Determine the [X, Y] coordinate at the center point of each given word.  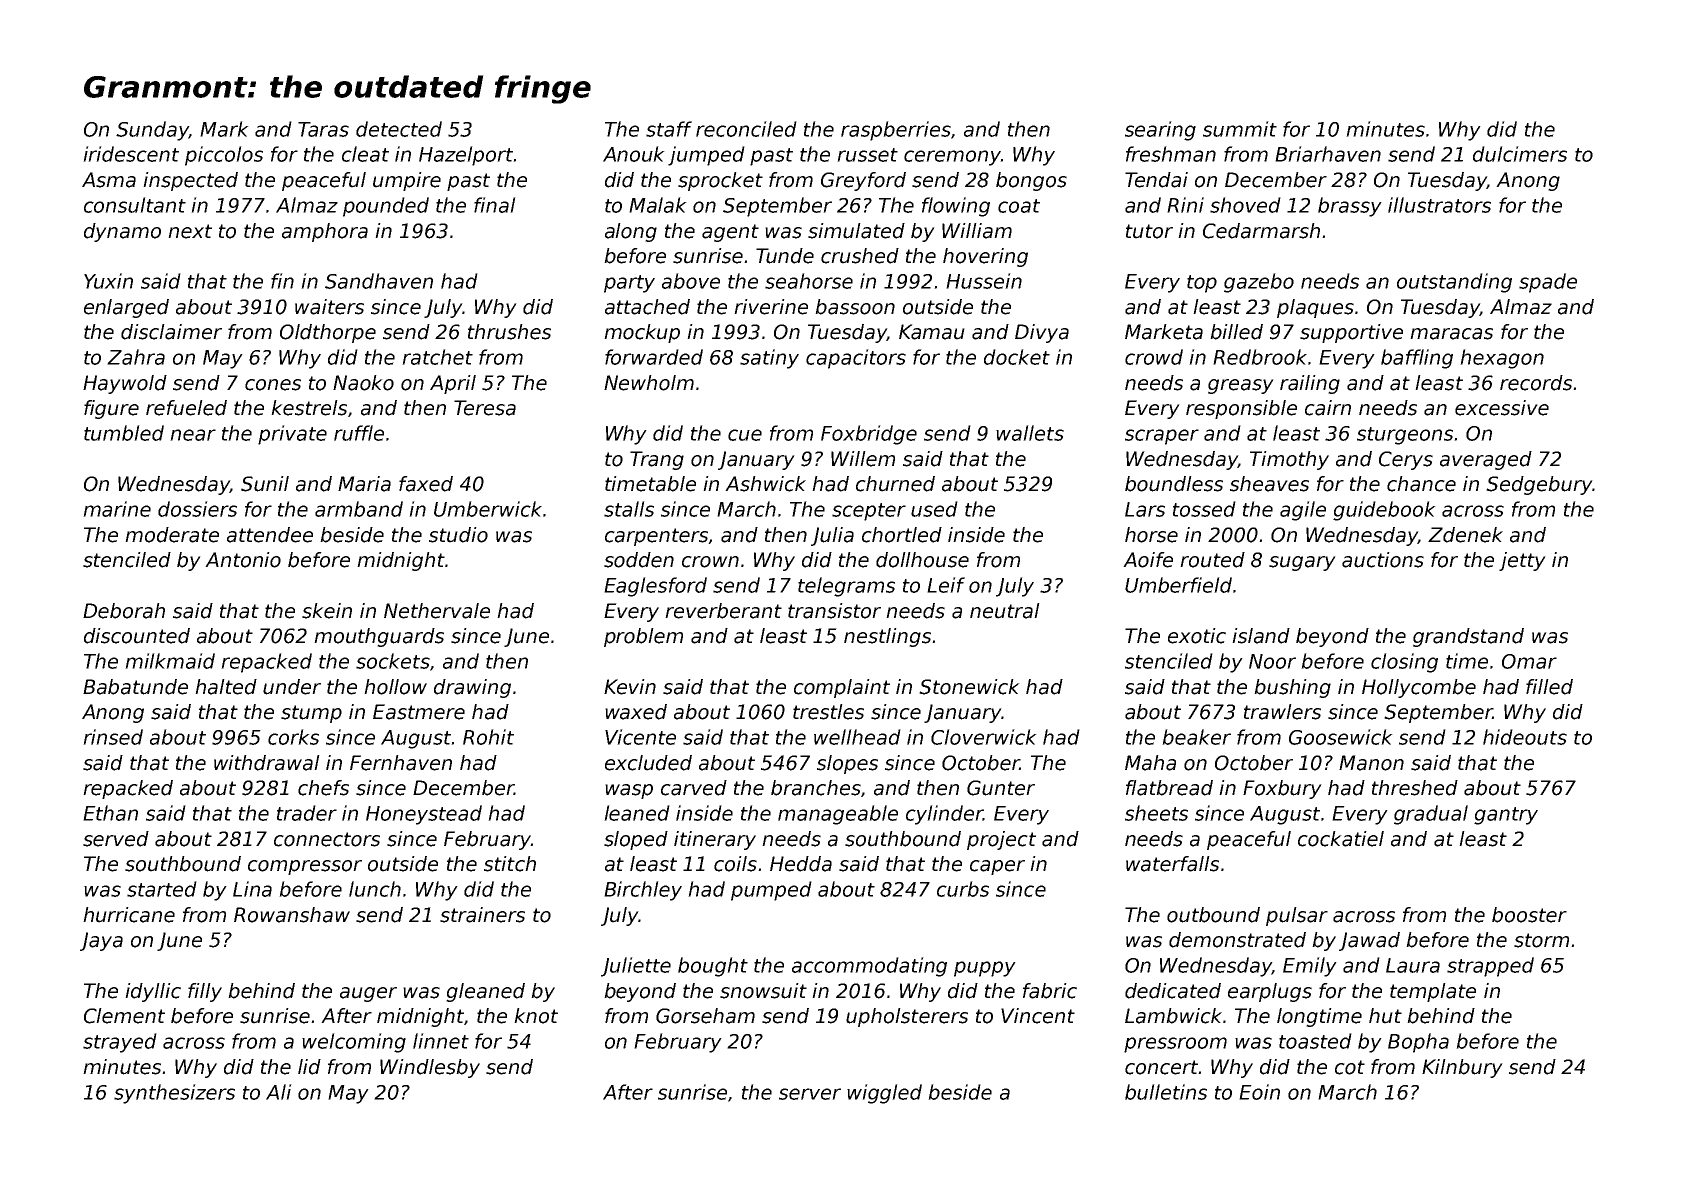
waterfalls [1172, 864]
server [810, 1094]
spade [1548, 283]
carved [694, 788]
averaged [1486, 460]
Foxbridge [869, 435]
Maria [364, 484]
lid [309, 1067]
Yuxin [108, 281]
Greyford [863, 181]
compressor [305, 867]
